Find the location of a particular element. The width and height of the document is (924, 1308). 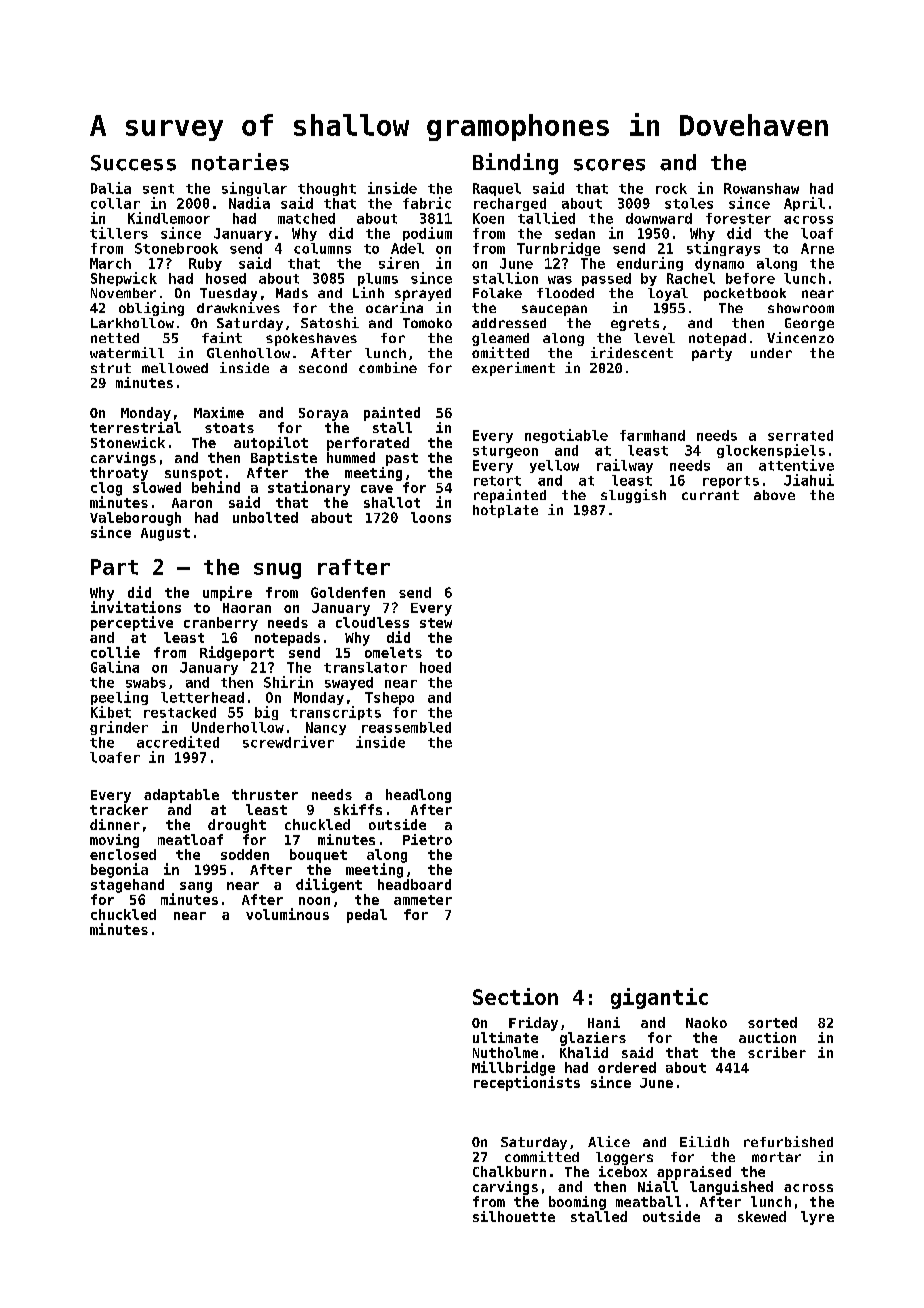

reassembled is located at coordinates (406, 727).
